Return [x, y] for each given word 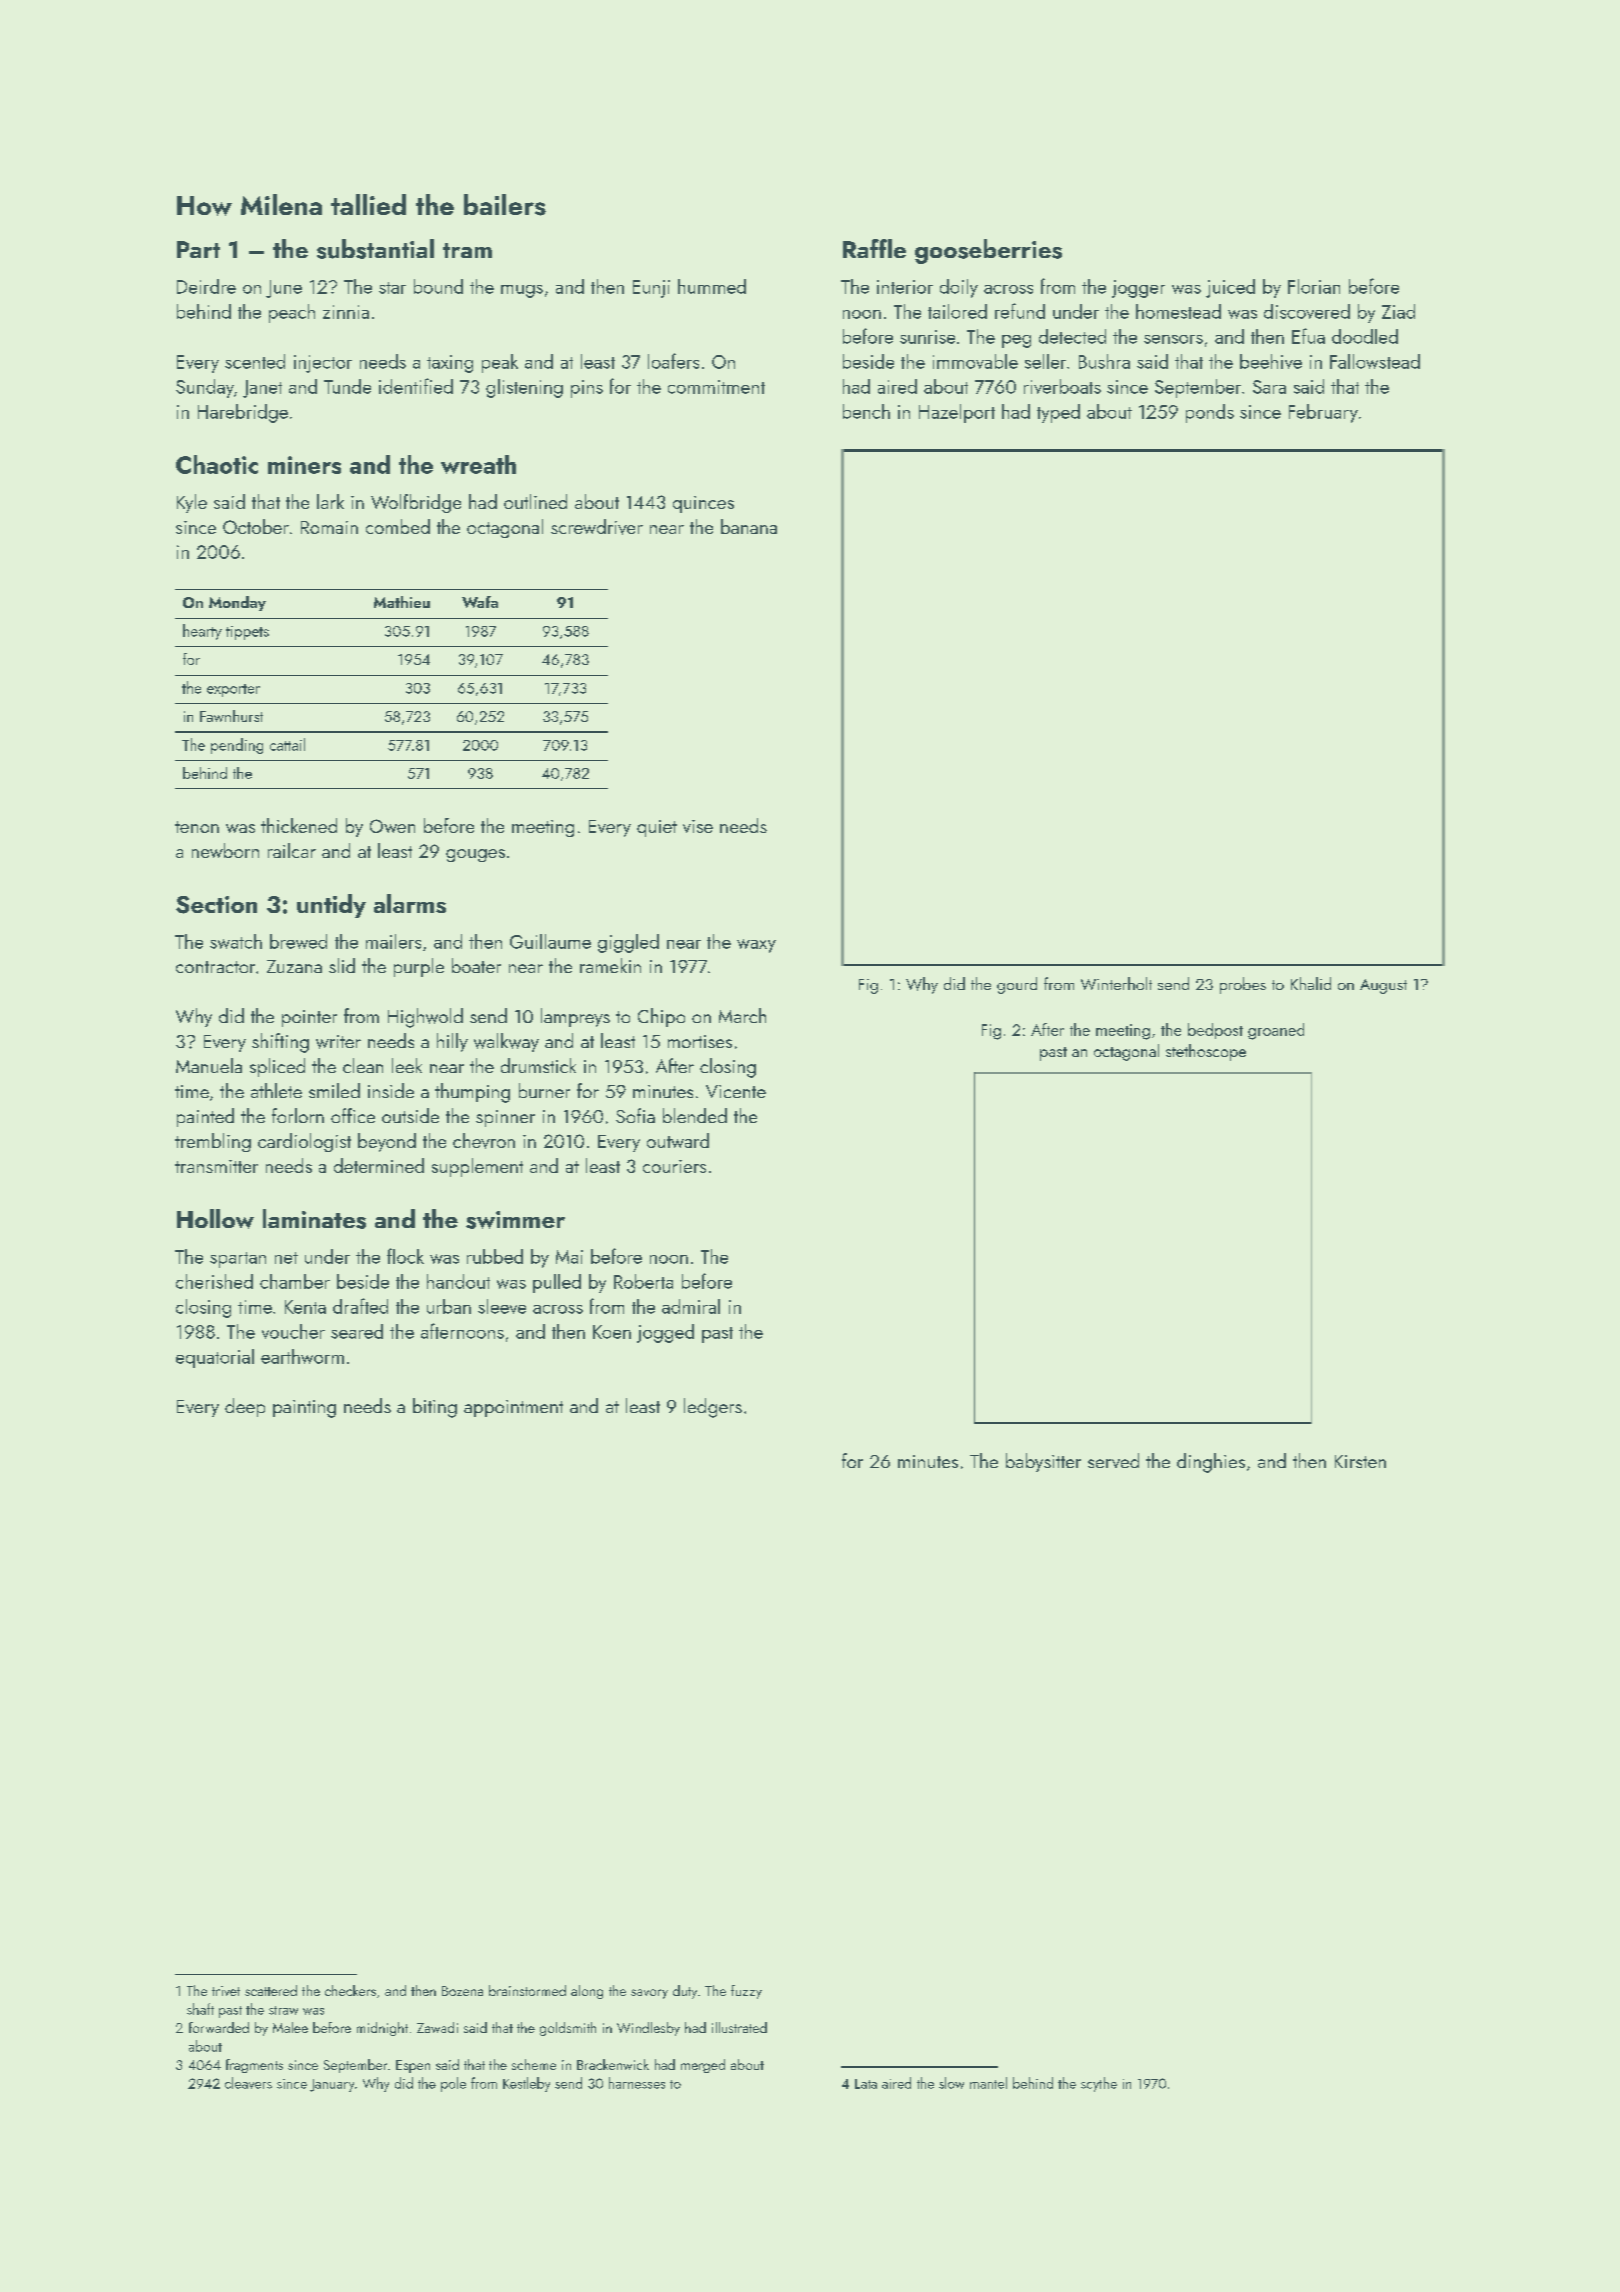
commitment [716, 387]
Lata [866, 2084]
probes [1243, 985]
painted [205, 1117]
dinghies [1211, 1463]
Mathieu [402, 602]
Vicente [736, 1091]
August [1383, 986]
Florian [1314, 286]
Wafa [480, 602]
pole [453, 2084]
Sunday [205, 388]
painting [304, 1409]
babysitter [1043, 1462]
